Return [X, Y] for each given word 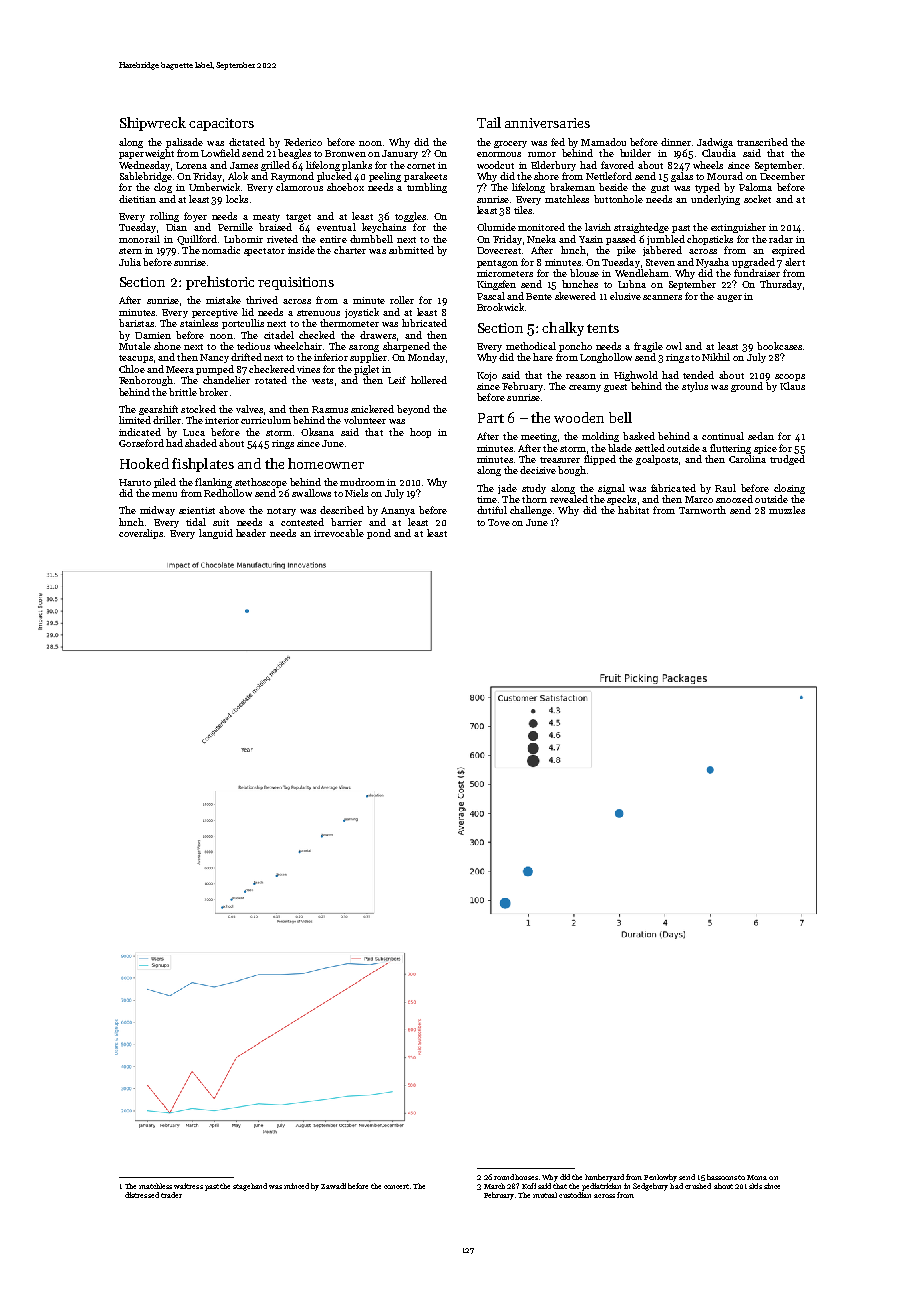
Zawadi [333, 1186]
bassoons [722, 1177]
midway [157, 511]
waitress [188, 1186]
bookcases [779, 346]
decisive [538, 470]
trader [171, 1195]
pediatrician [601, 1187]
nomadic [221, 250]
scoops [790, 377]
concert [396, 1186]
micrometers [505, 273]
